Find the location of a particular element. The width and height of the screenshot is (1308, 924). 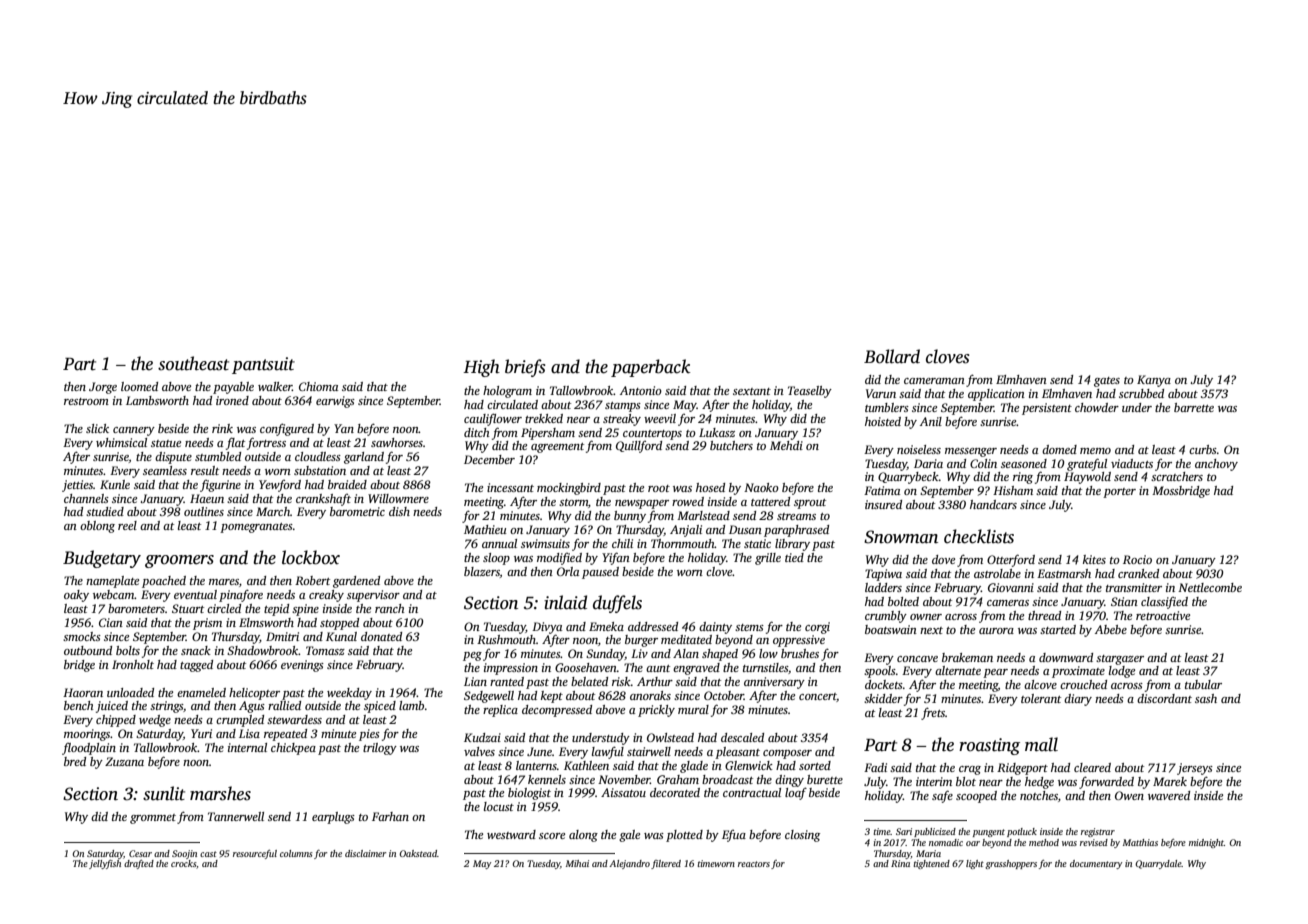

stamps is located at coordinates (623, 407).
